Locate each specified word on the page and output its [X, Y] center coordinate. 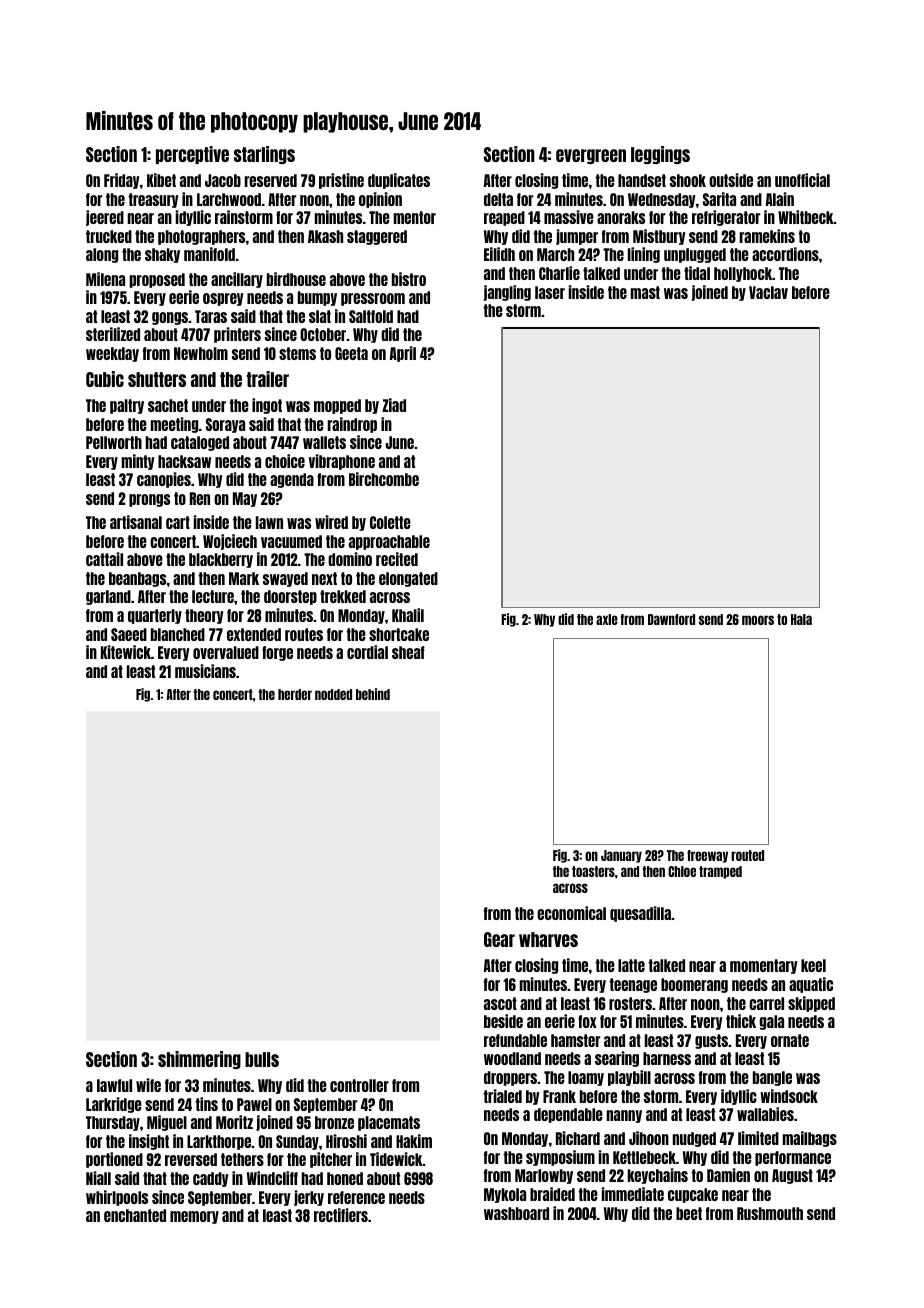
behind [373, 694]
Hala [801, 619]
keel [813, 965]
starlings [264, 155]
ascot [500, 1003]
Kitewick [126, 652]
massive [569, 217]
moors [758, 620]
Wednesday [662, 200]
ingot [267, 406]
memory [194, 1217]
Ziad [394, 405]
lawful [114, 1085]
